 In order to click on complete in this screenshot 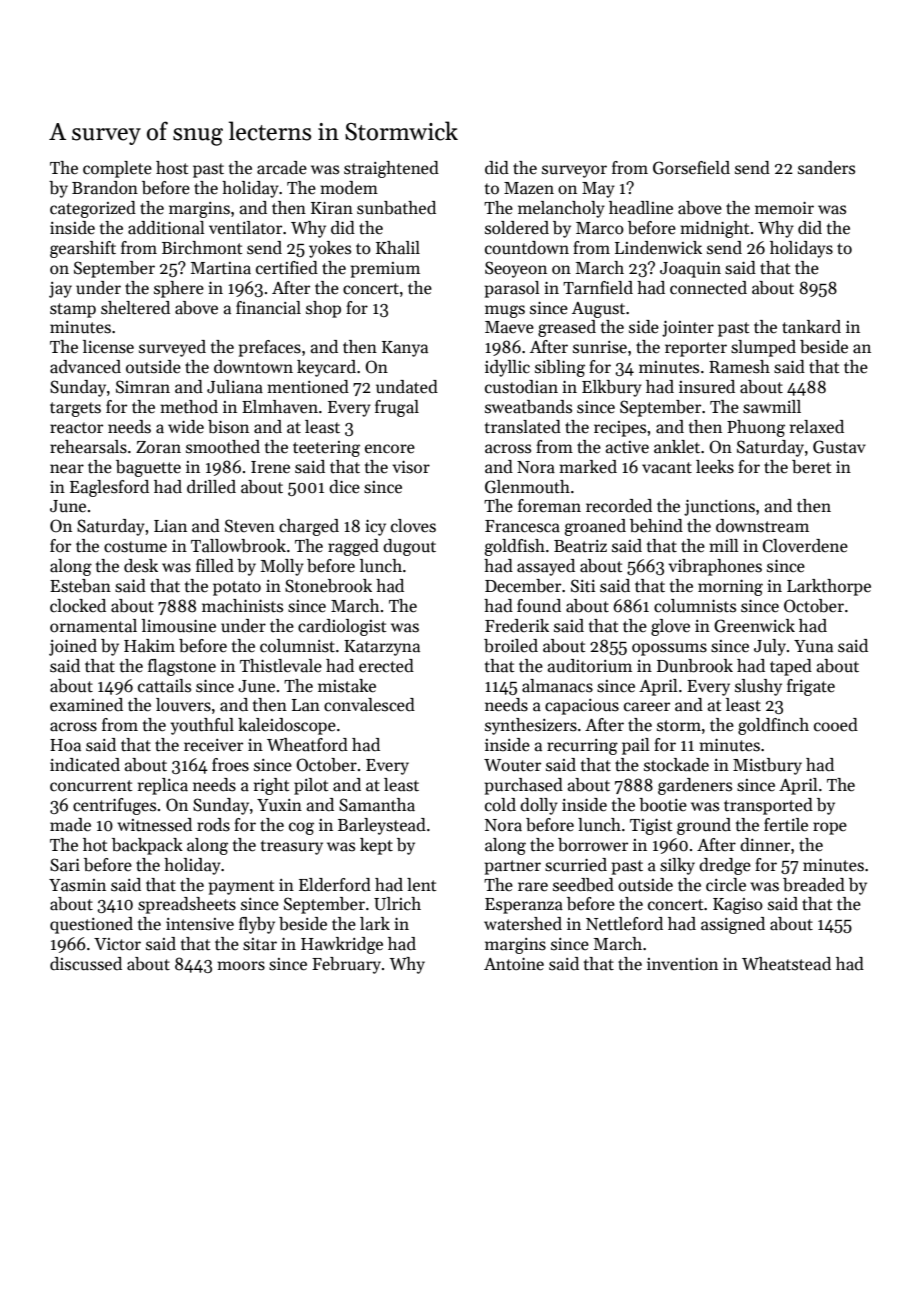, I will do `click(117, 169)`.
